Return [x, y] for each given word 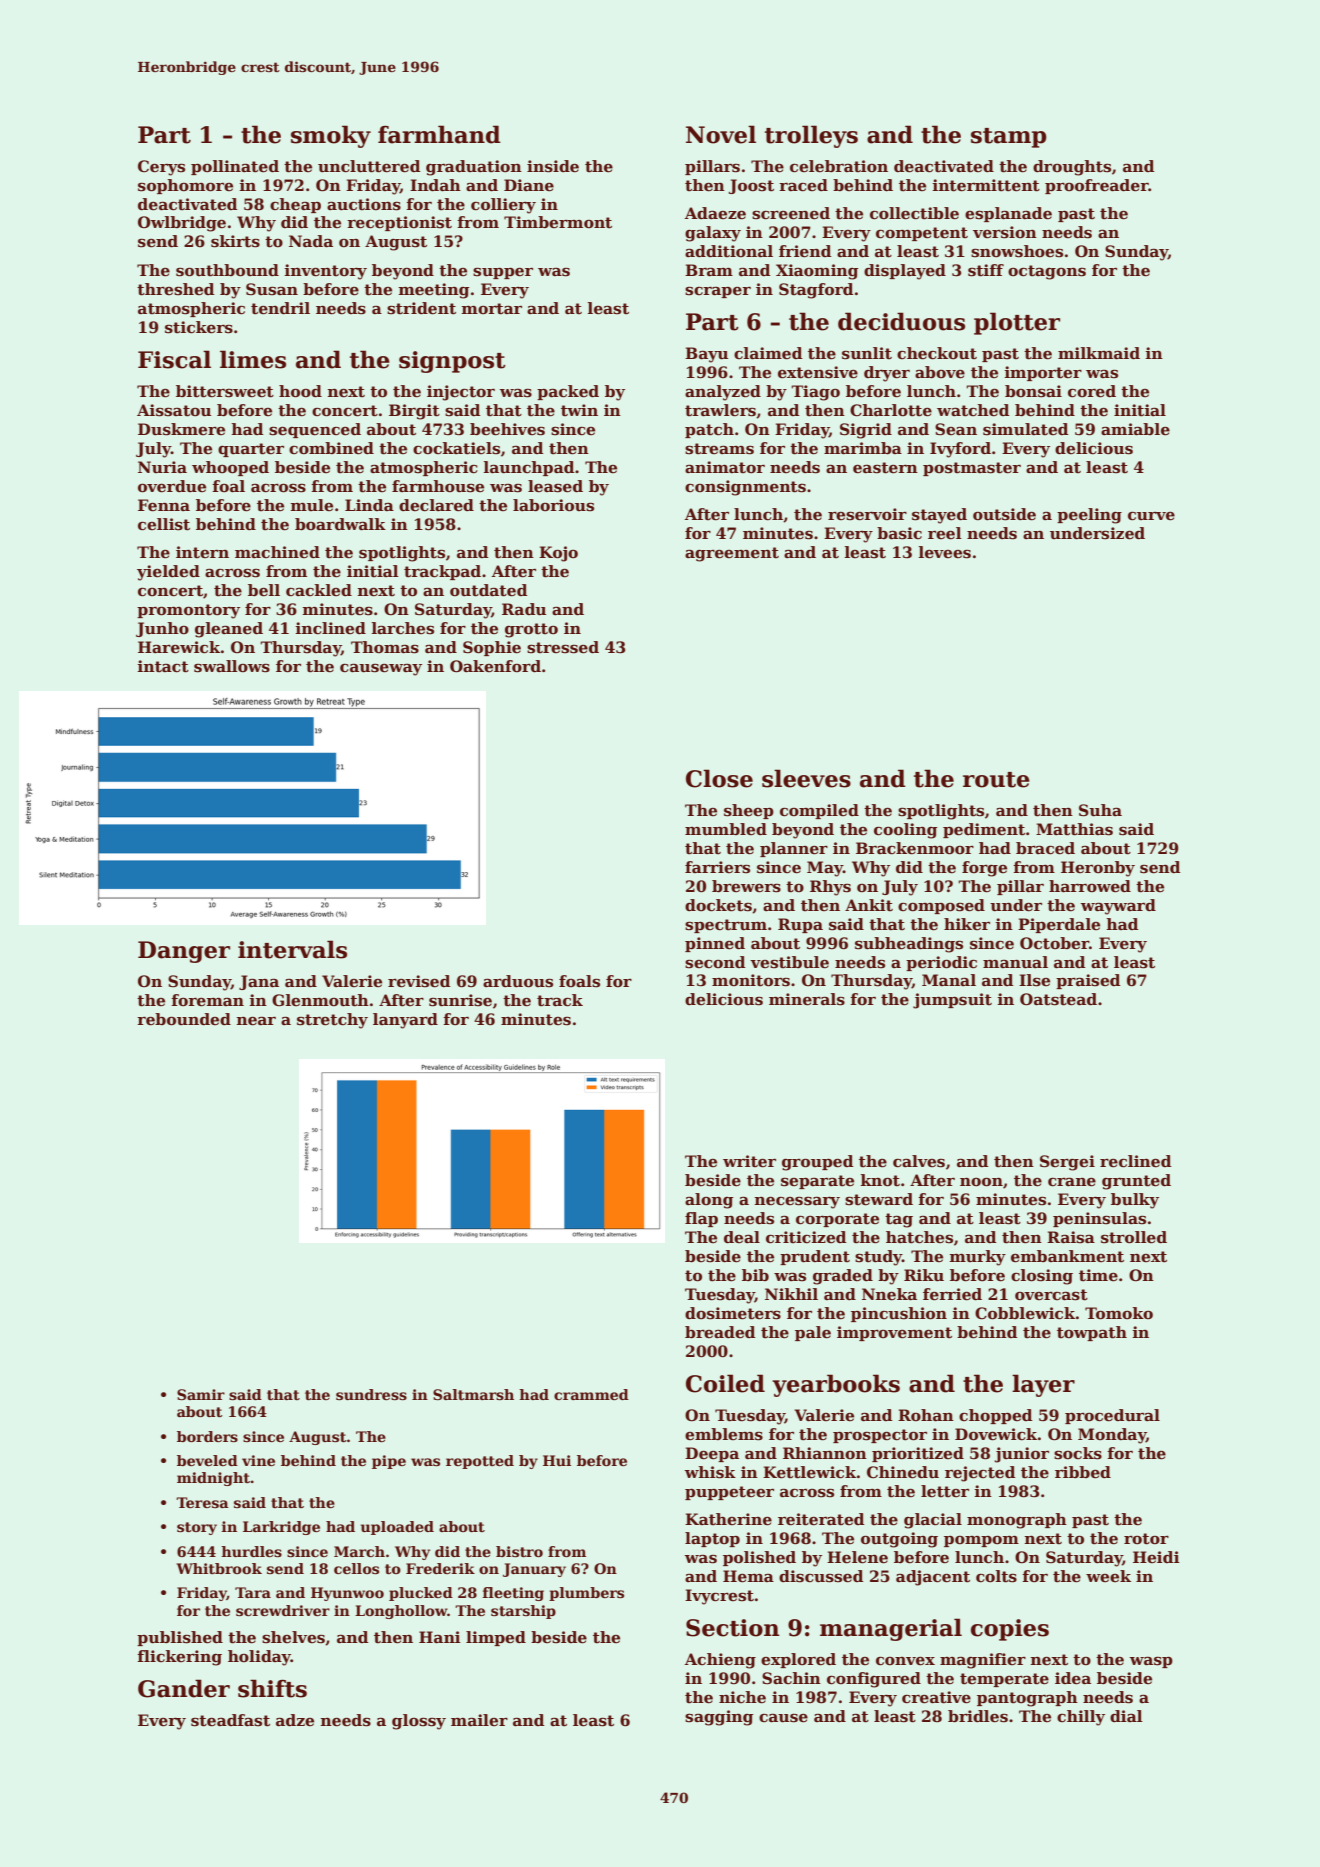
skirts [235, 241]
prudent [815, 1257]
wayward [1118, 907]
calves [919, 1161]
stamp [1009, 138]
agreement [732, 554]
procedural [1112, 1416]
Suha [1100, 810]
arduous [518, 981]
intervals [292, 949]
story [197, 1528]
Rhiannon [825, 1453]
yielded [168, 573]
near [256, 1021]
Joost [751, 186]
